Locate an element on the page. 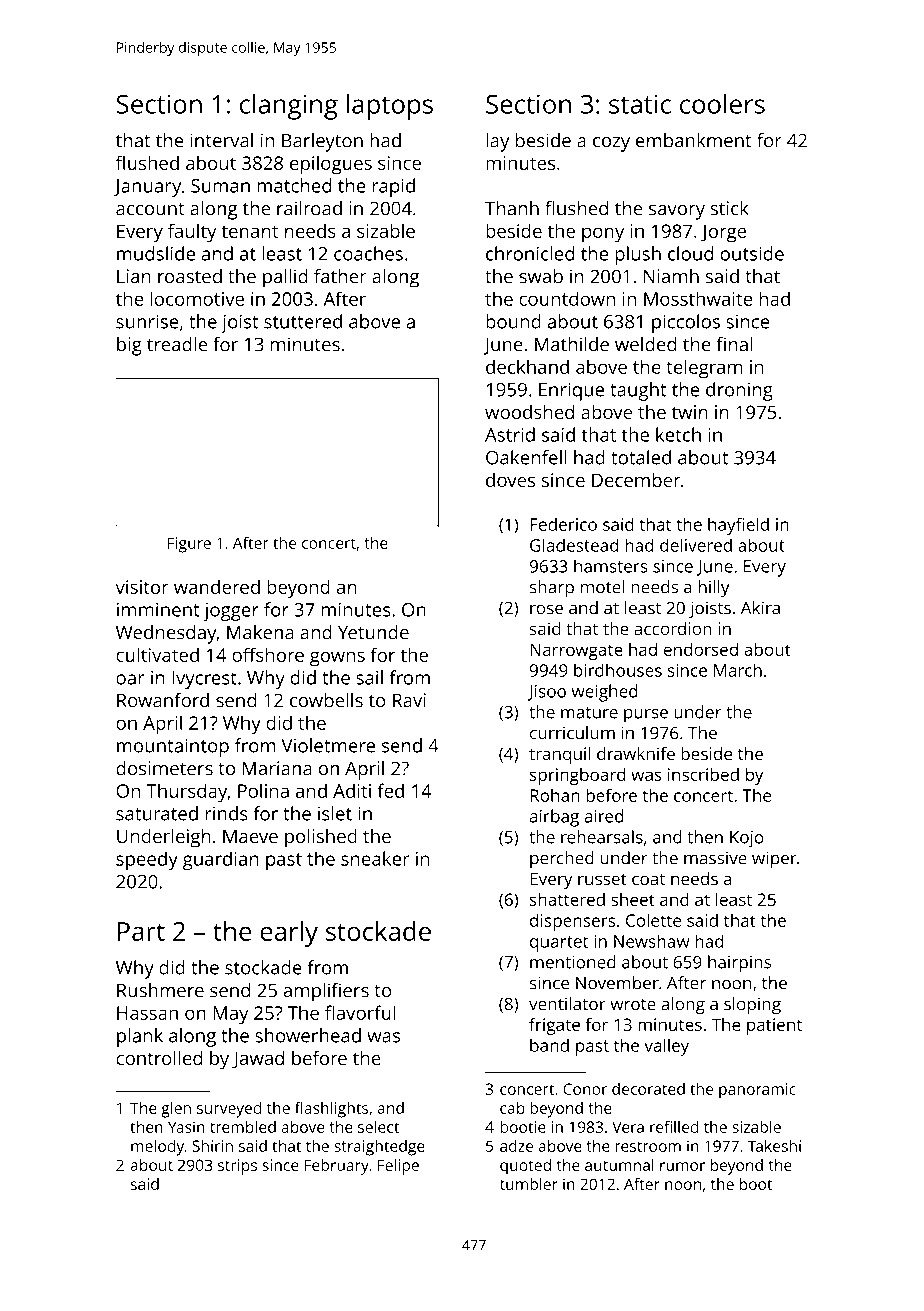 This document has width=924, height=1311. totaled is located at coordinates (641, 457).
